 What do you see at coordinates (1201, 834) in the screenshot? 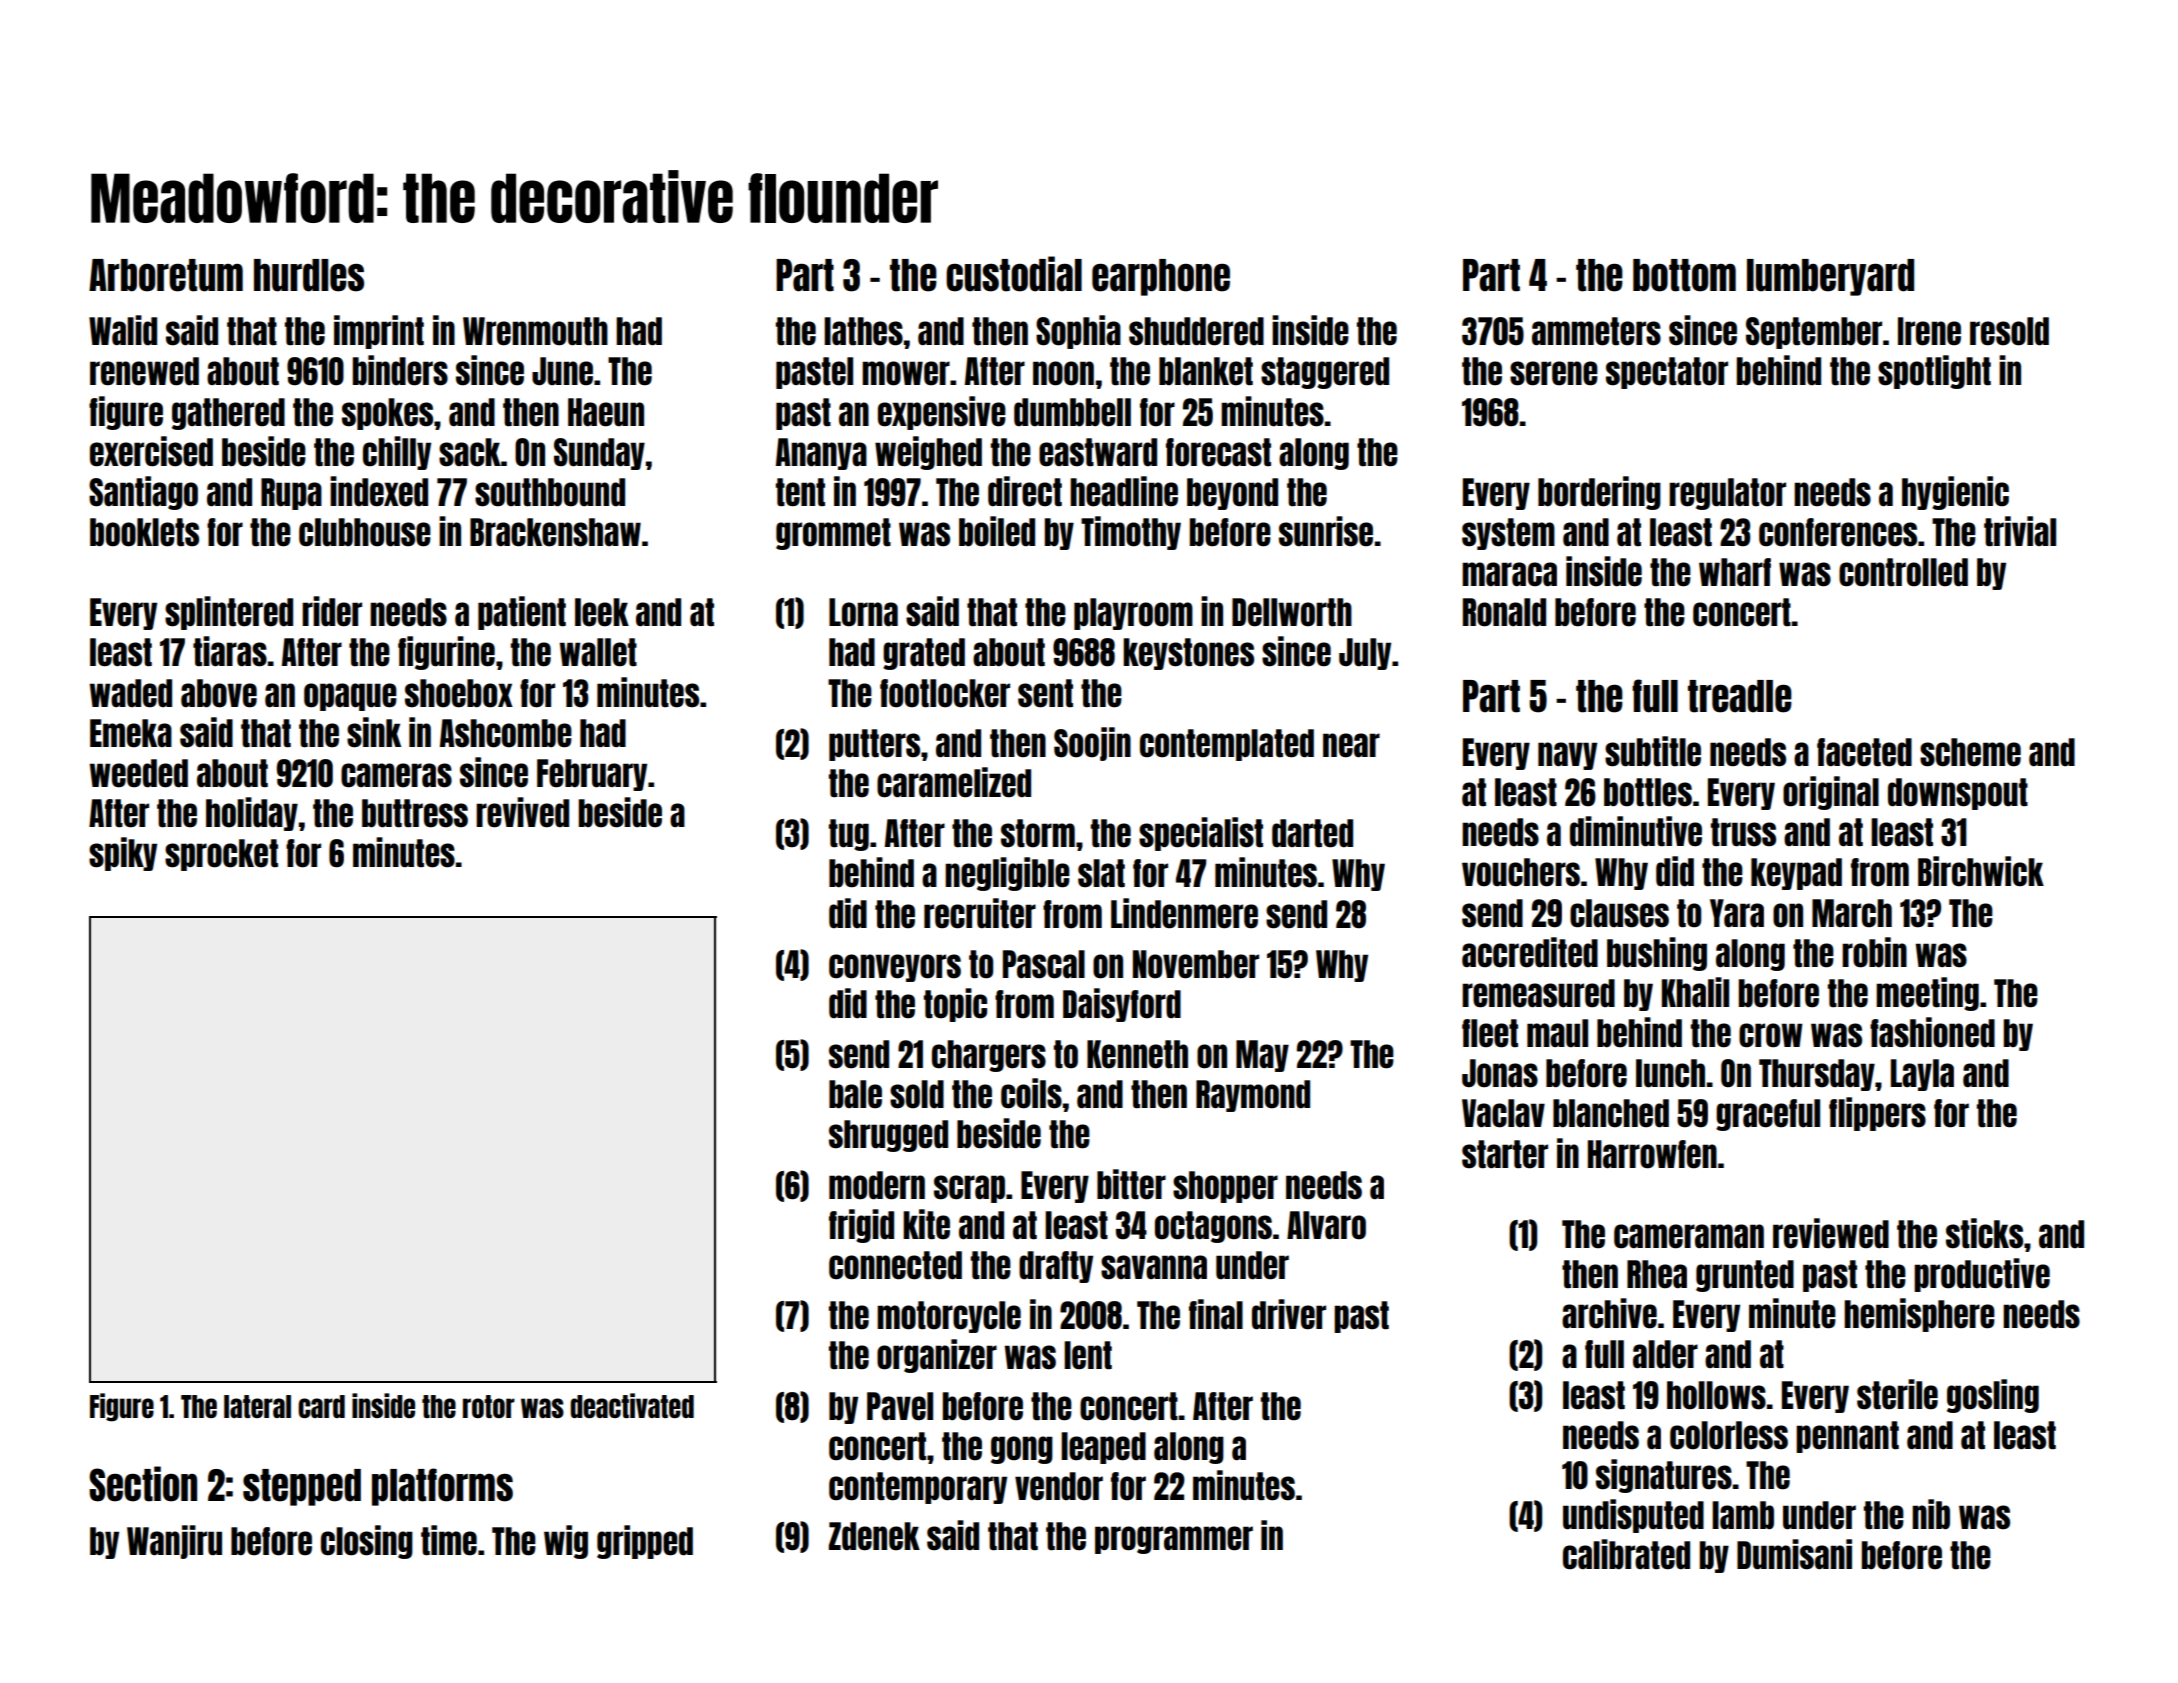
I see `specialist` at bounding box center [1201, 834].
